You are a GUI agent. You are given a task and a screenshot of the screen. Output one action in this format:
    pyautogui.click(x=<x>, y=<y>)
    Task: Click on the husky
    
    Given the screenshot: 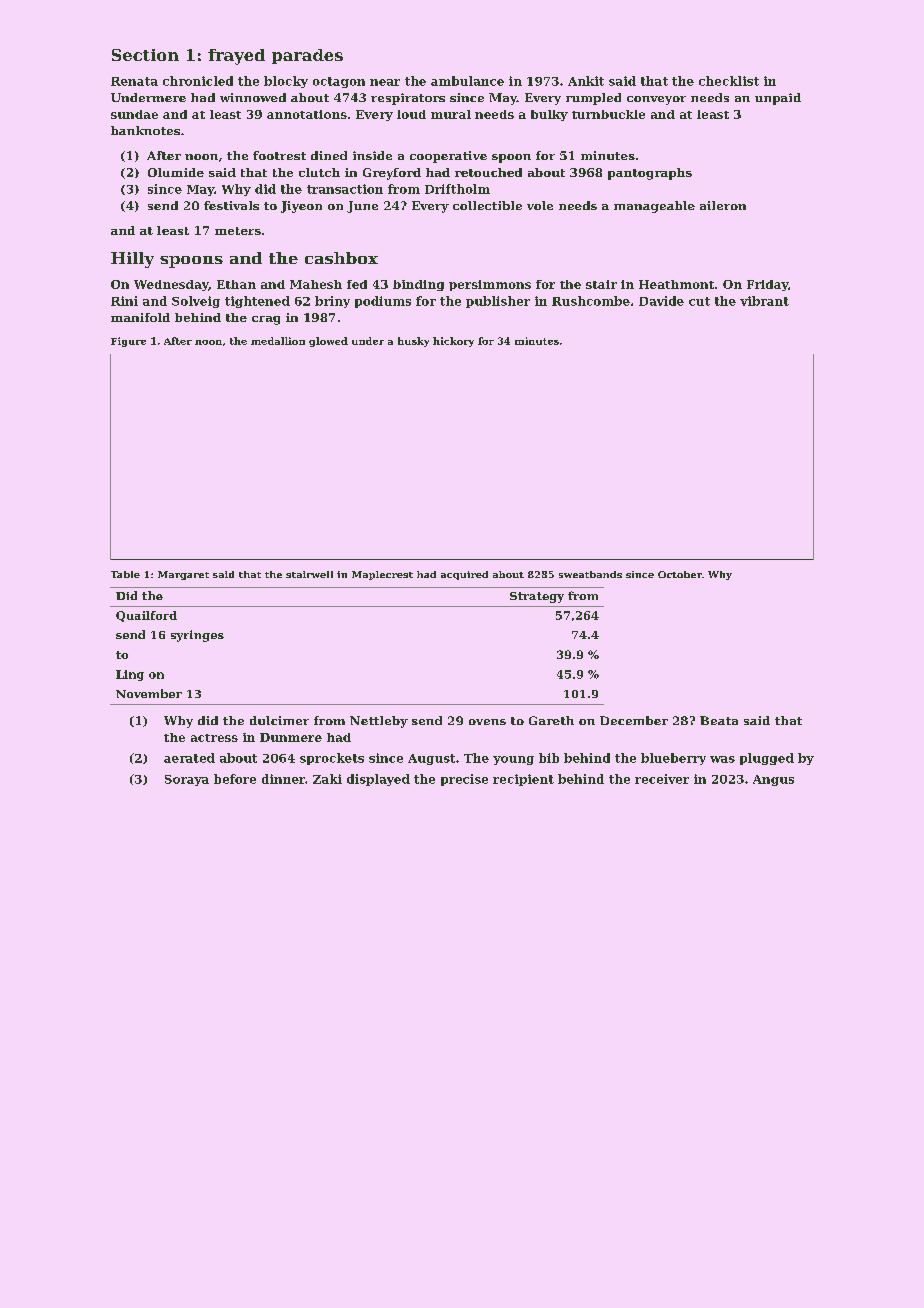 What is the action you would take?
    pyautogui.click(x=413, y=342)
